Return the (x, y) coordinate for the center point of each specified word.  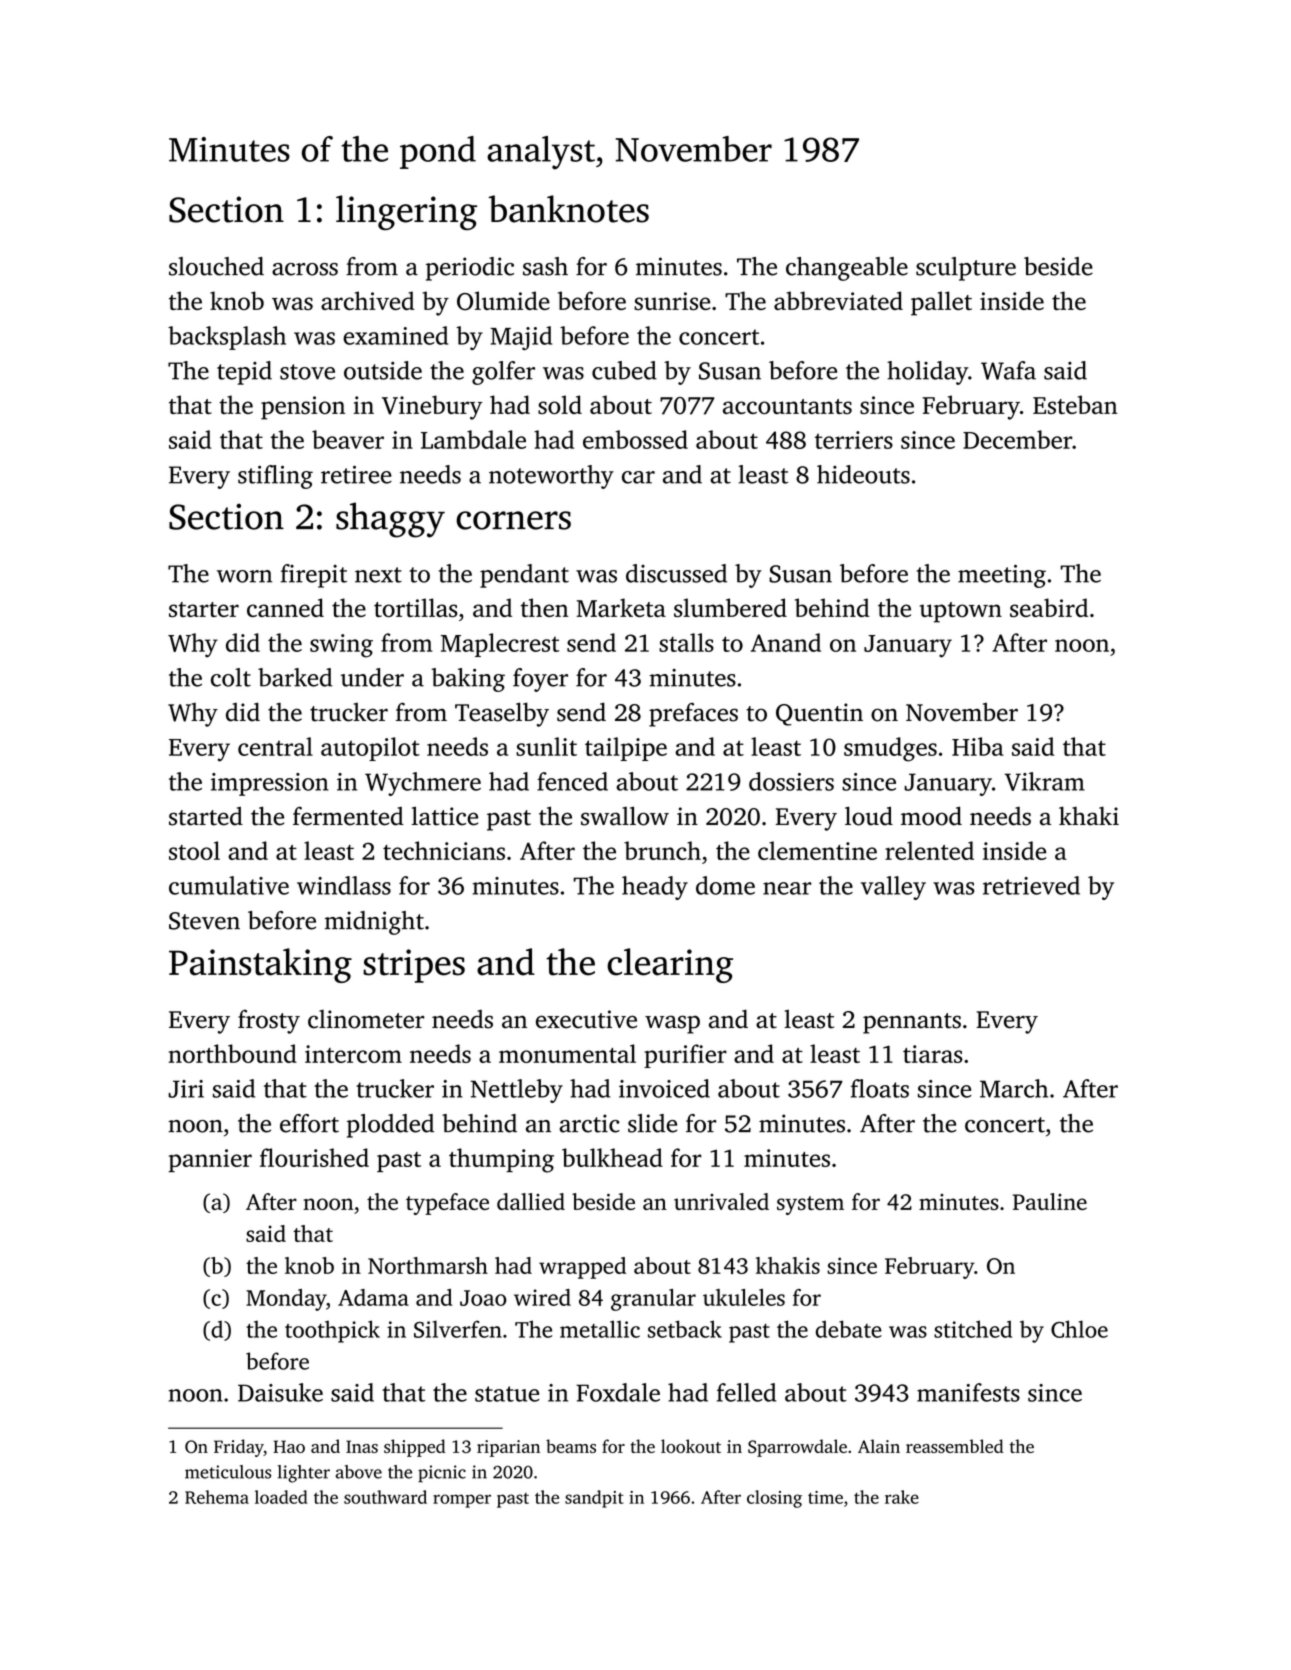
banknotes (568, 209)
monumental (567, 1053)
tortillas (416, 607)
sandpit (594, 1499)
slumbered (730, 607)
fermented (348, 816)
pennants (912, 1023)
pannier (210, 1160)
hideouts (863, 474)
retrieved (1031, 885)
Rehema (217, 1497)
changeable (847, 269)
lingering (406, 212)
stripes (414, 966)
